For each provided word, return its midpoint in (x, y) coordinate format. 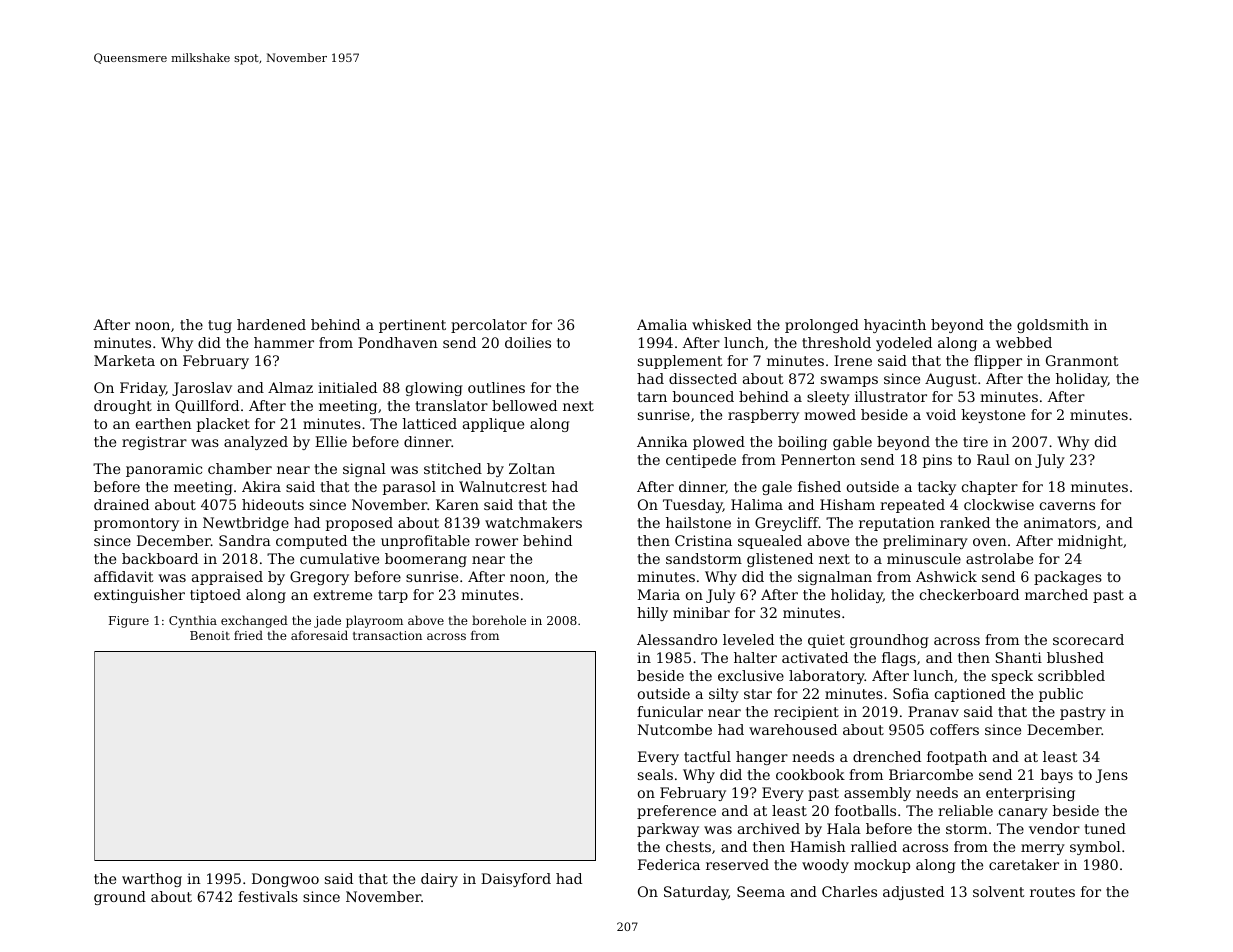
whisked (722, 324)
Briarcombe (931, 774)
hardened (271, 324)
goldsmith (1053, 326)
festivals (268, 896)
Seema (761, 891)
